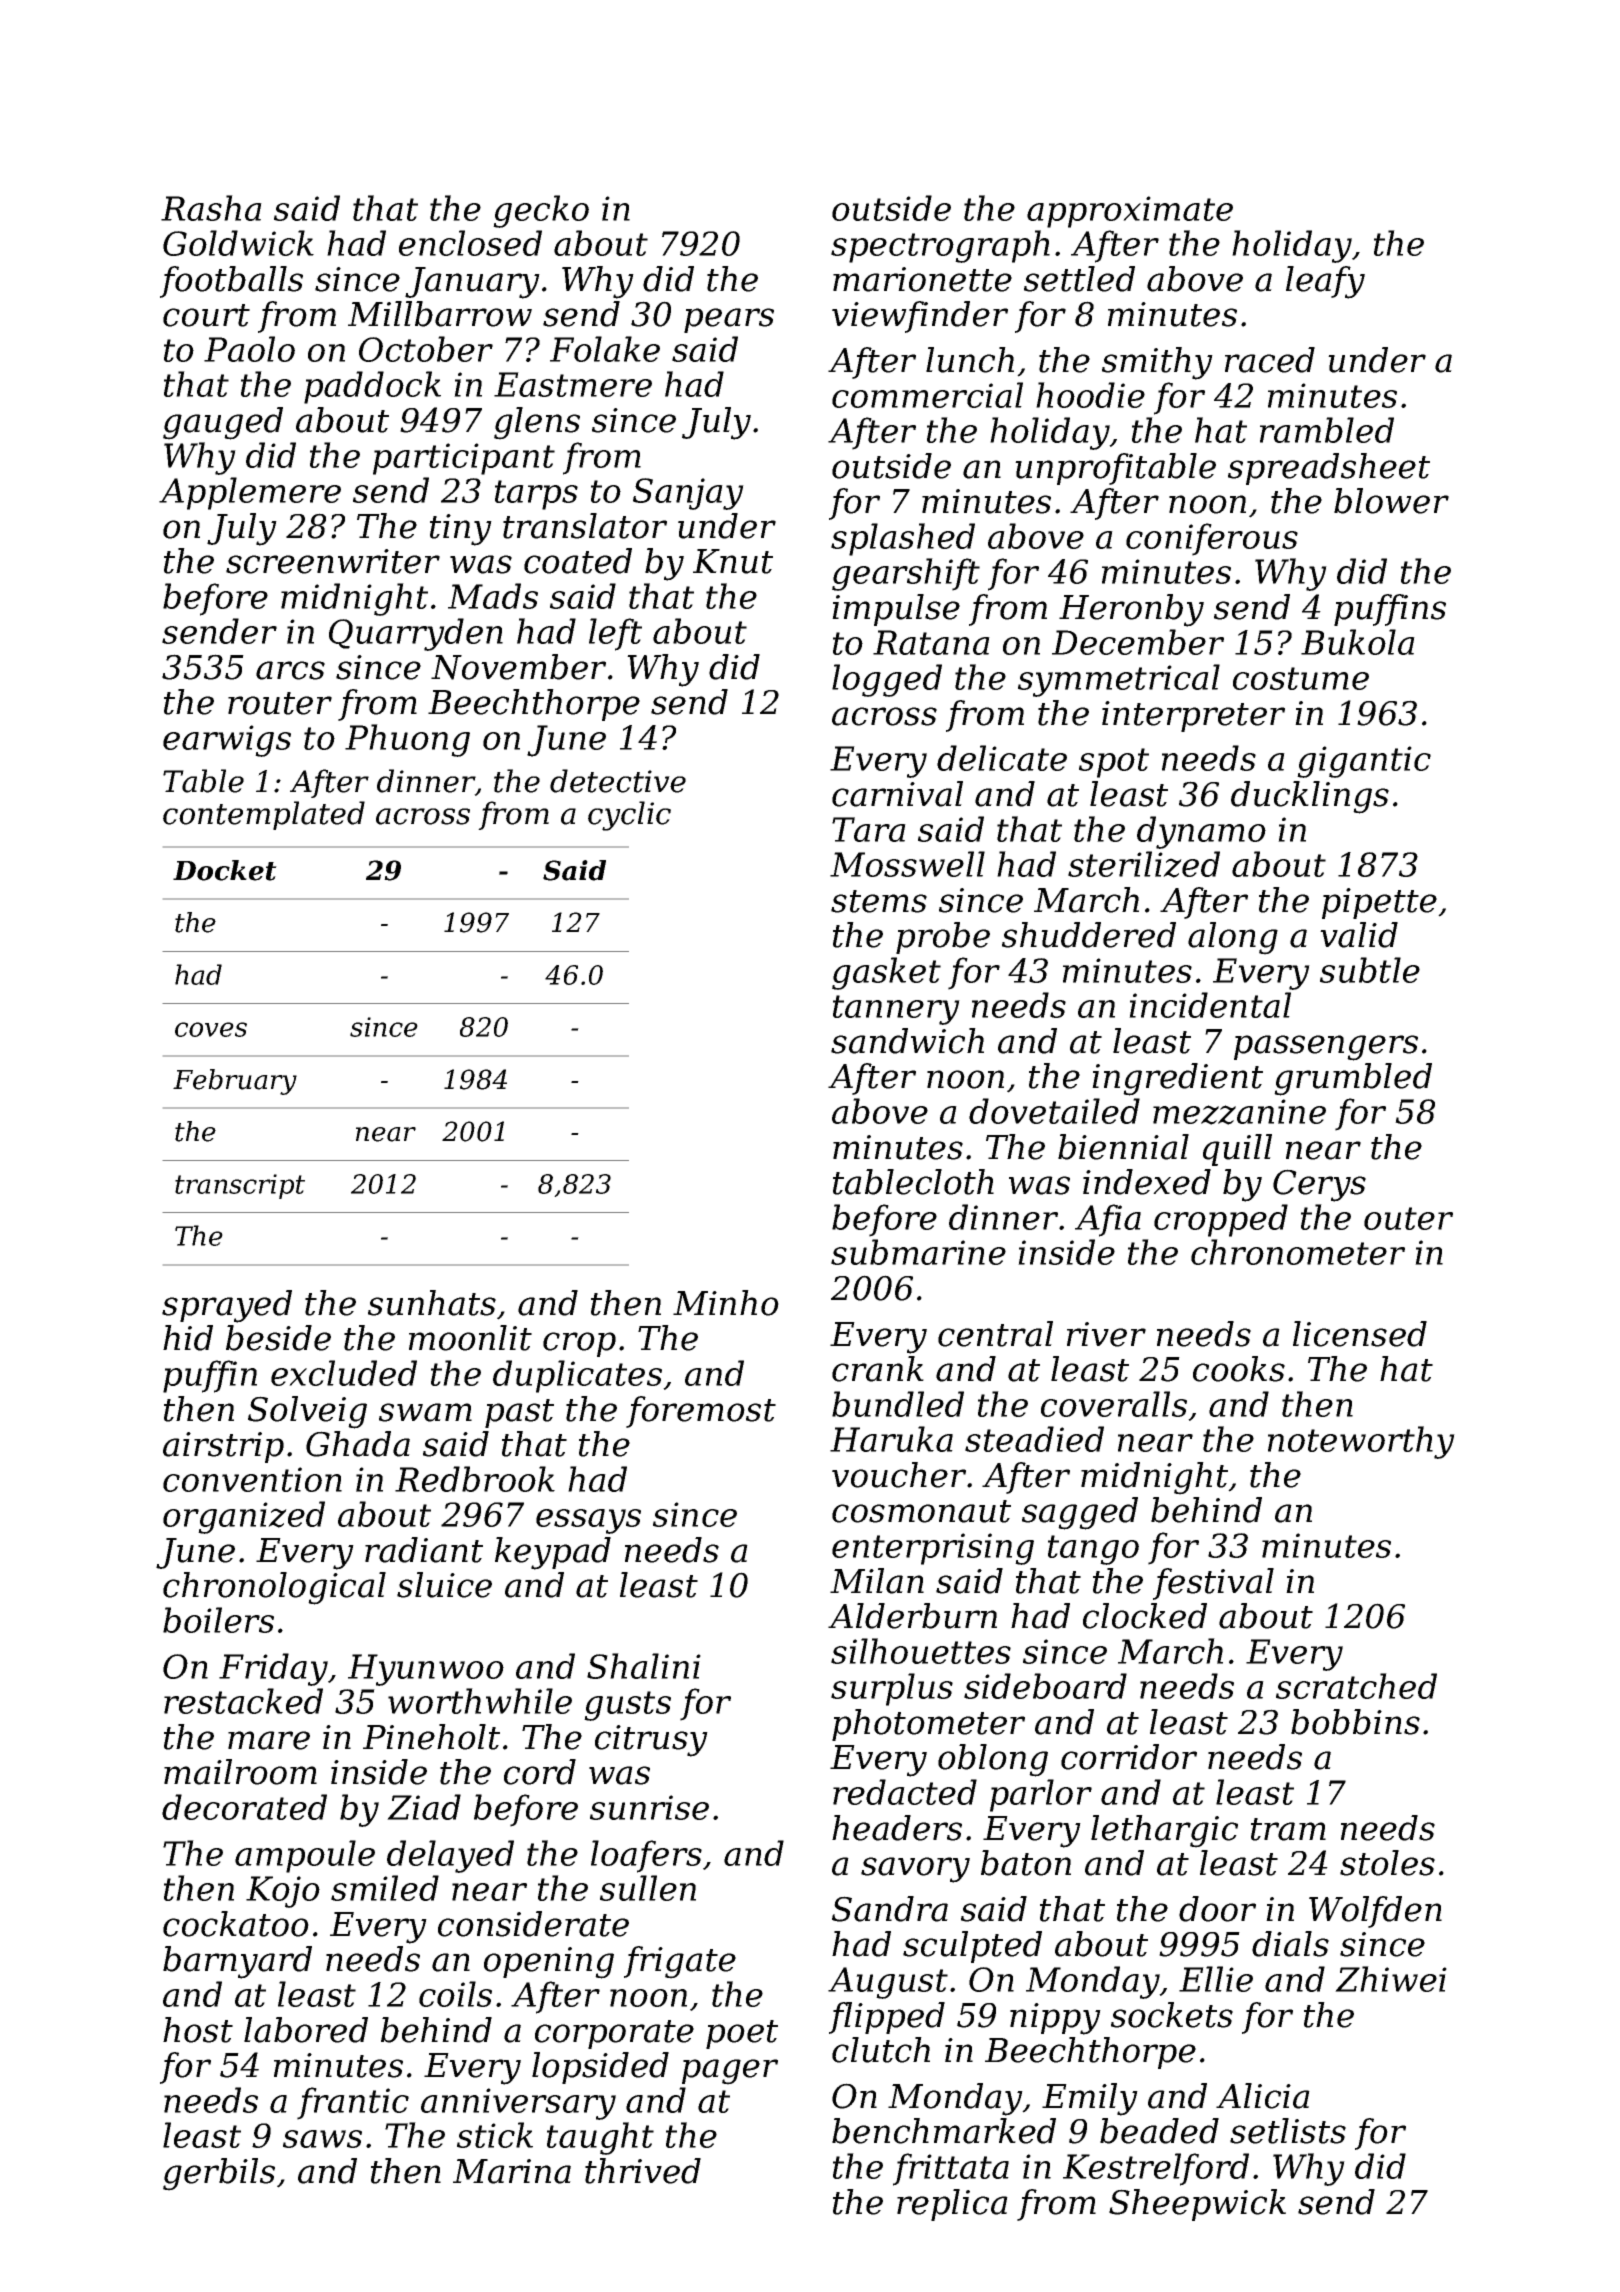 This screenshot has height=2292, width=1620. What do you see at coordinates (1379, 903) in the screenshot?
I see `pipette` at bounding box center [1379, 903].
